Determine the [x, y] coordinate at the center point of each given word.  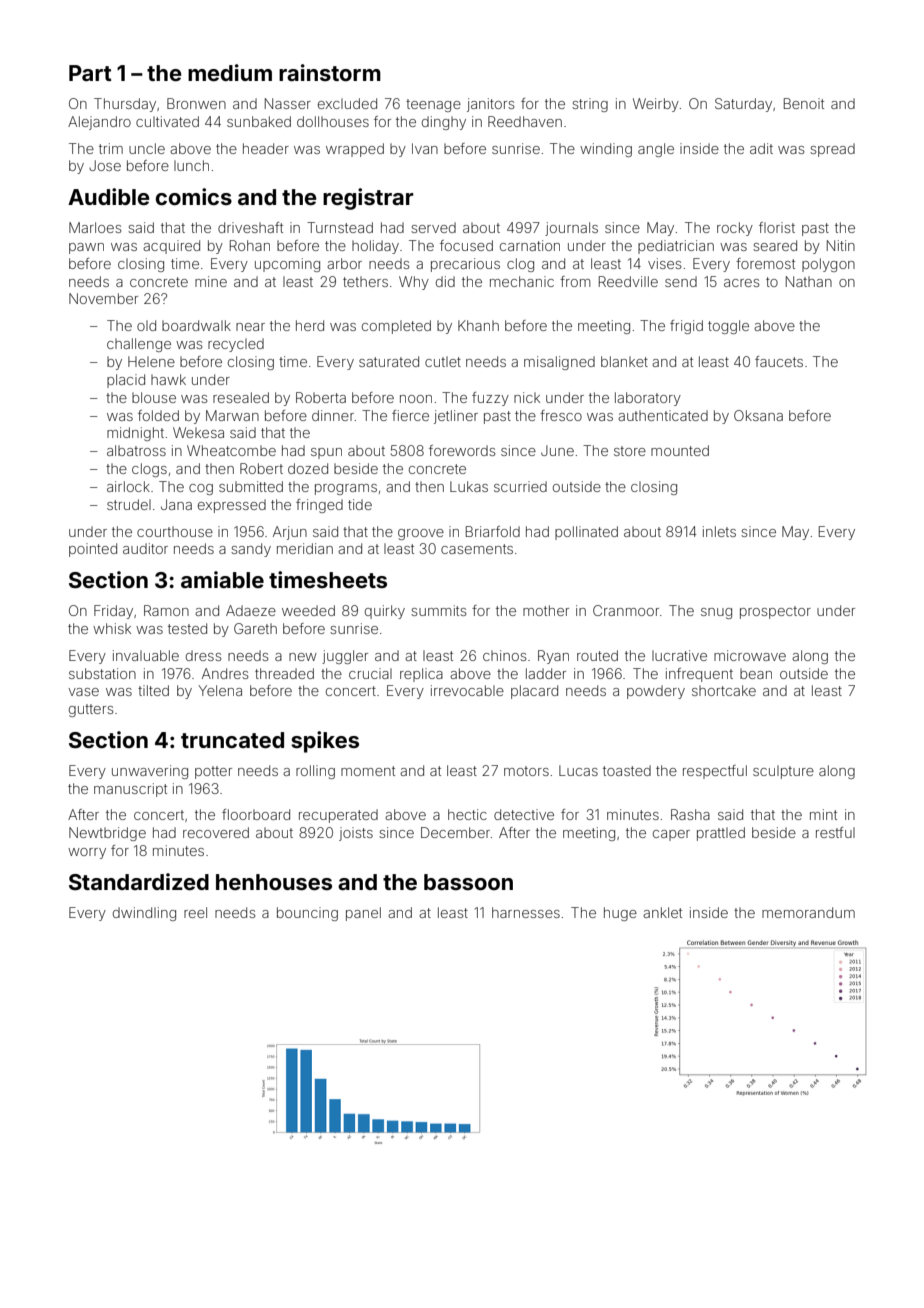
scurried [520, 486]
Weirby [656, 105]
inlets [719, 531]
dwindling [144, 914]
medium [230, 72]
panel [363, 914]
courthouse [175, 531]
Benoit [804, 103]
